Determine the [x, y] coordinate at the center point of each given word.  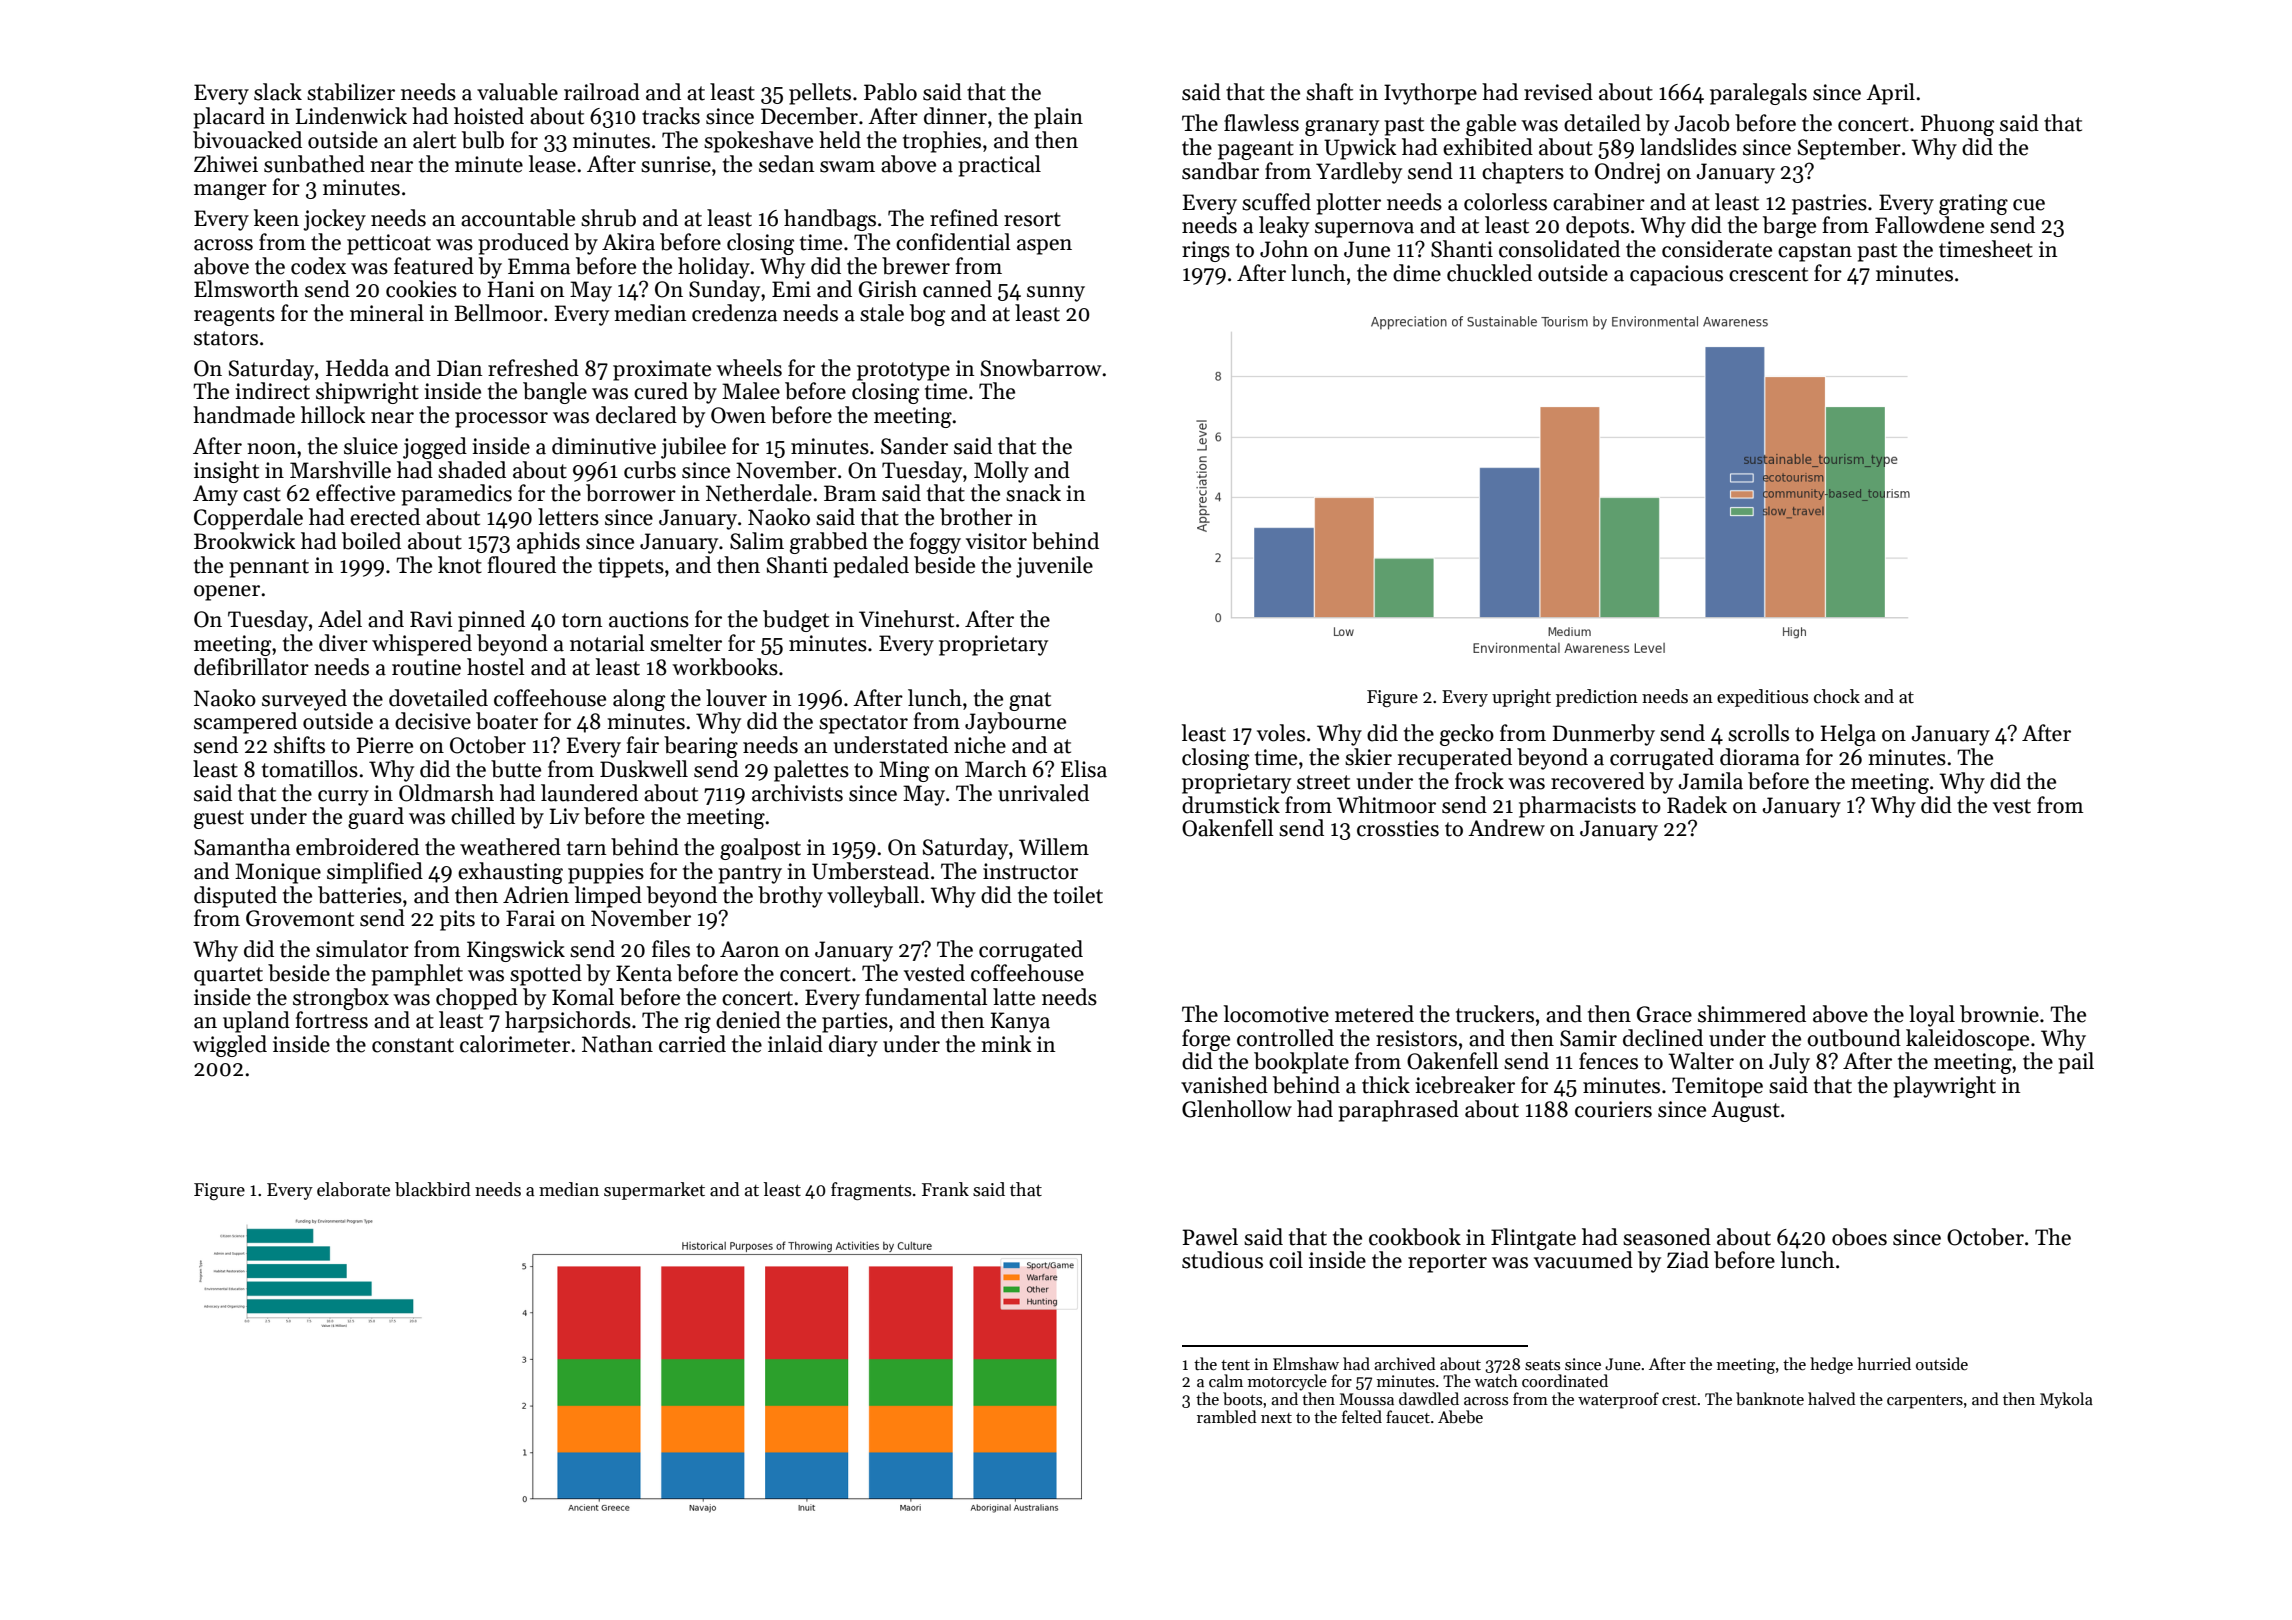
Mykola [2066, 1400]
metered [1374, 1014]
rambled [1227, 1417]
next [1276, 1418]
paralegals [1758, 94]
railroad [602, 92]
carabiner [1599, 202]
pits [457, 920]
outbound [1854, 1038]
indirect [272, 391]
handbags [830, 220]
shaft [1329, 92]
